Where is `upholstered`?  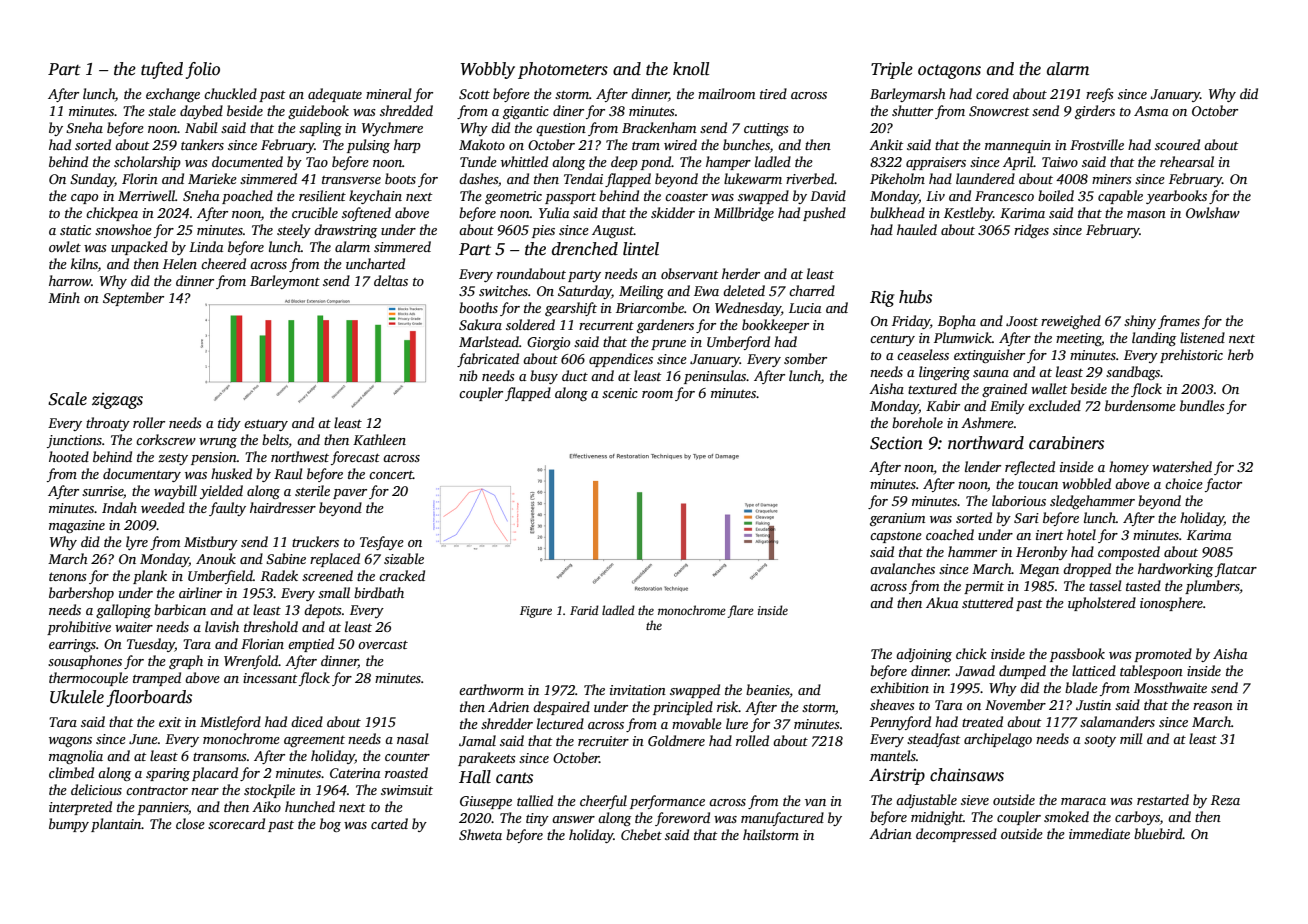
upholstered is located at coordinates (1102, 604).
